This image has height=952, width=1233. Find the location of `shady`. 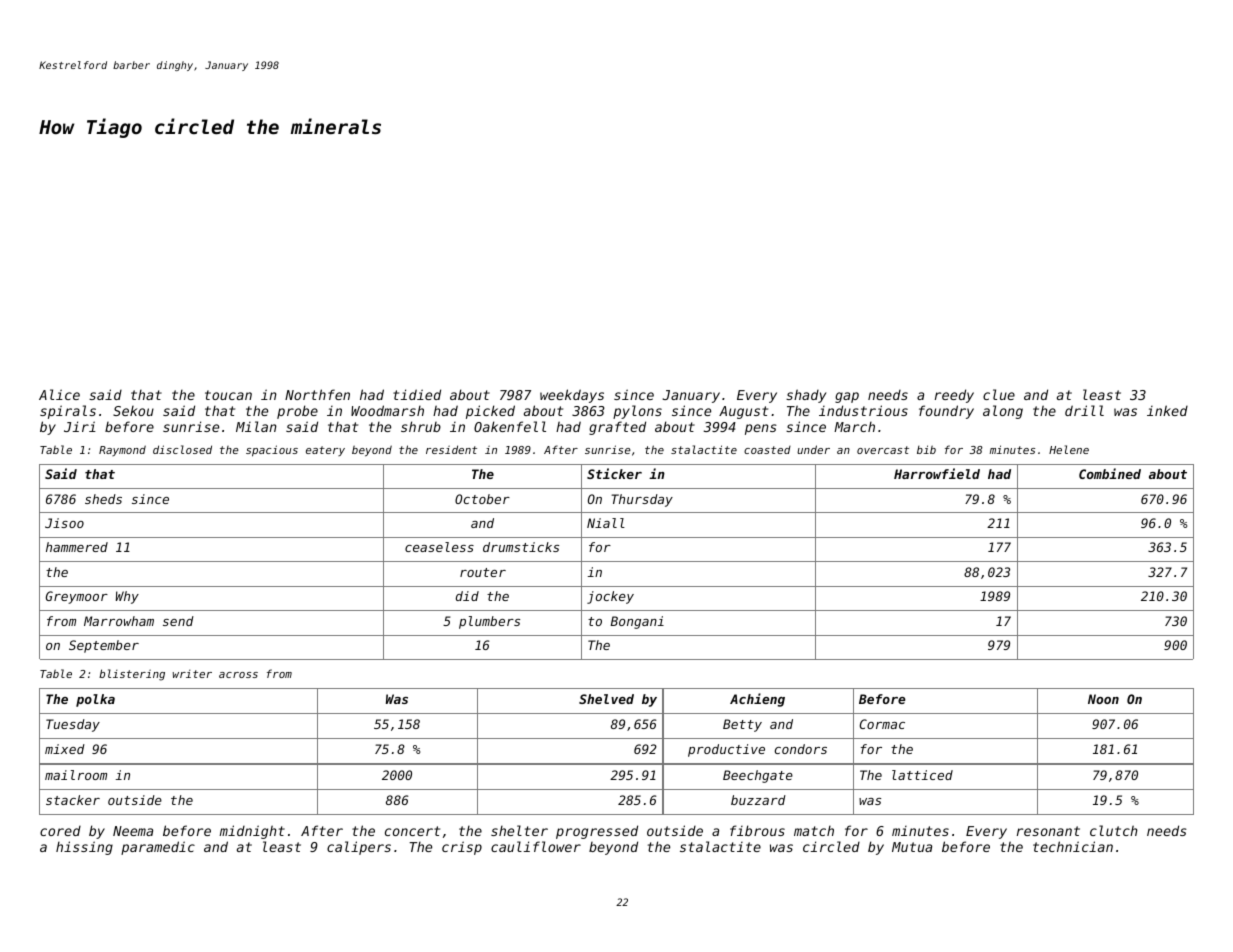

shady is located at coordinates (806, 396).
